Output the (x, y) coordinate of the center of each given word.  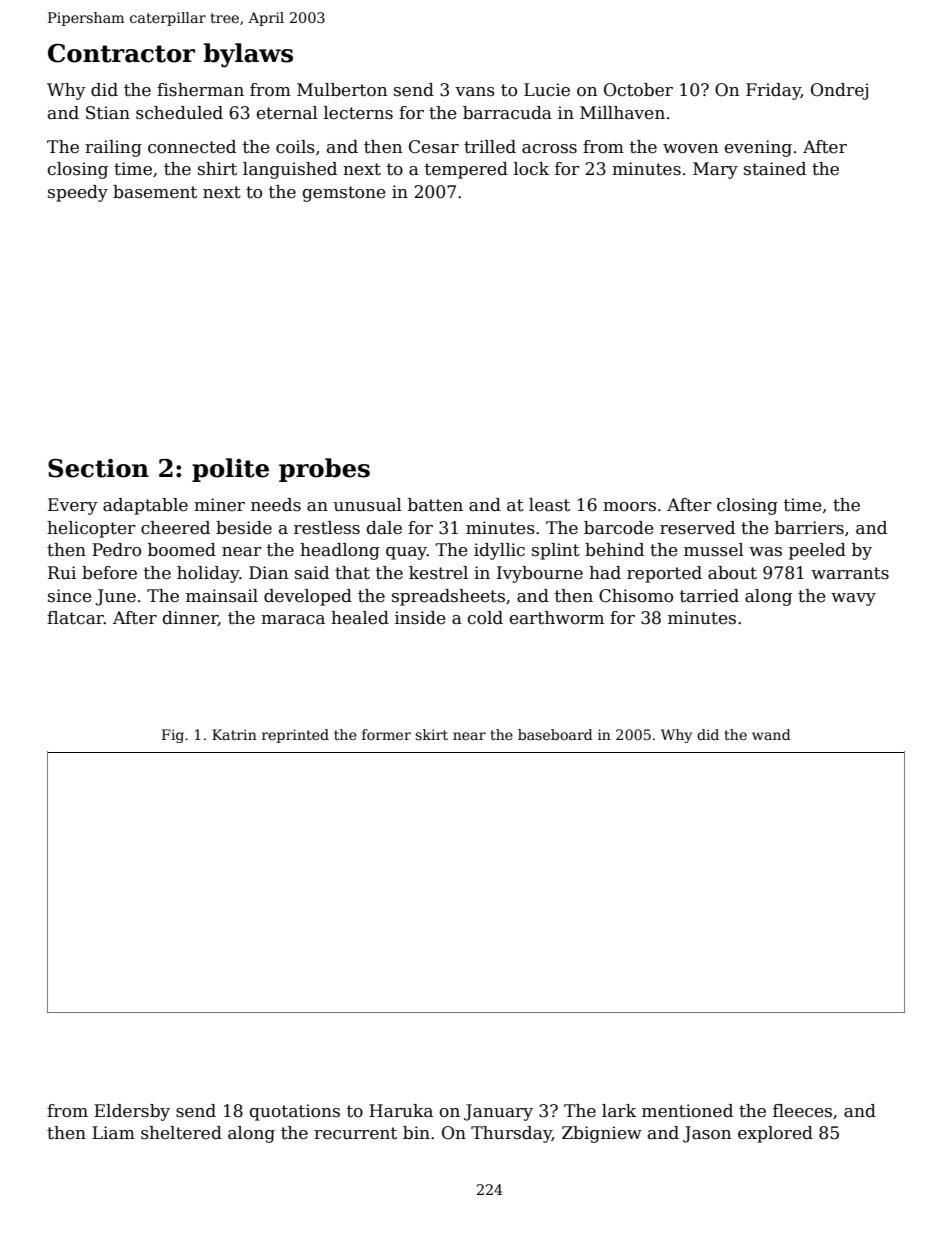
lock (531, 169)
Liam (113, 1133)
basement (155, 192)
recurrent (355, 1133)
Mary (715, 170)
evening (758, 148)
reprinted (295, 736)
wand (771, 734)
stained (775, 169)
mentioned (687, 1111)
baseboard (555, 734)
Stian (108, 113)
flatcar (75, 618)
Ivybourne (540, 574)
